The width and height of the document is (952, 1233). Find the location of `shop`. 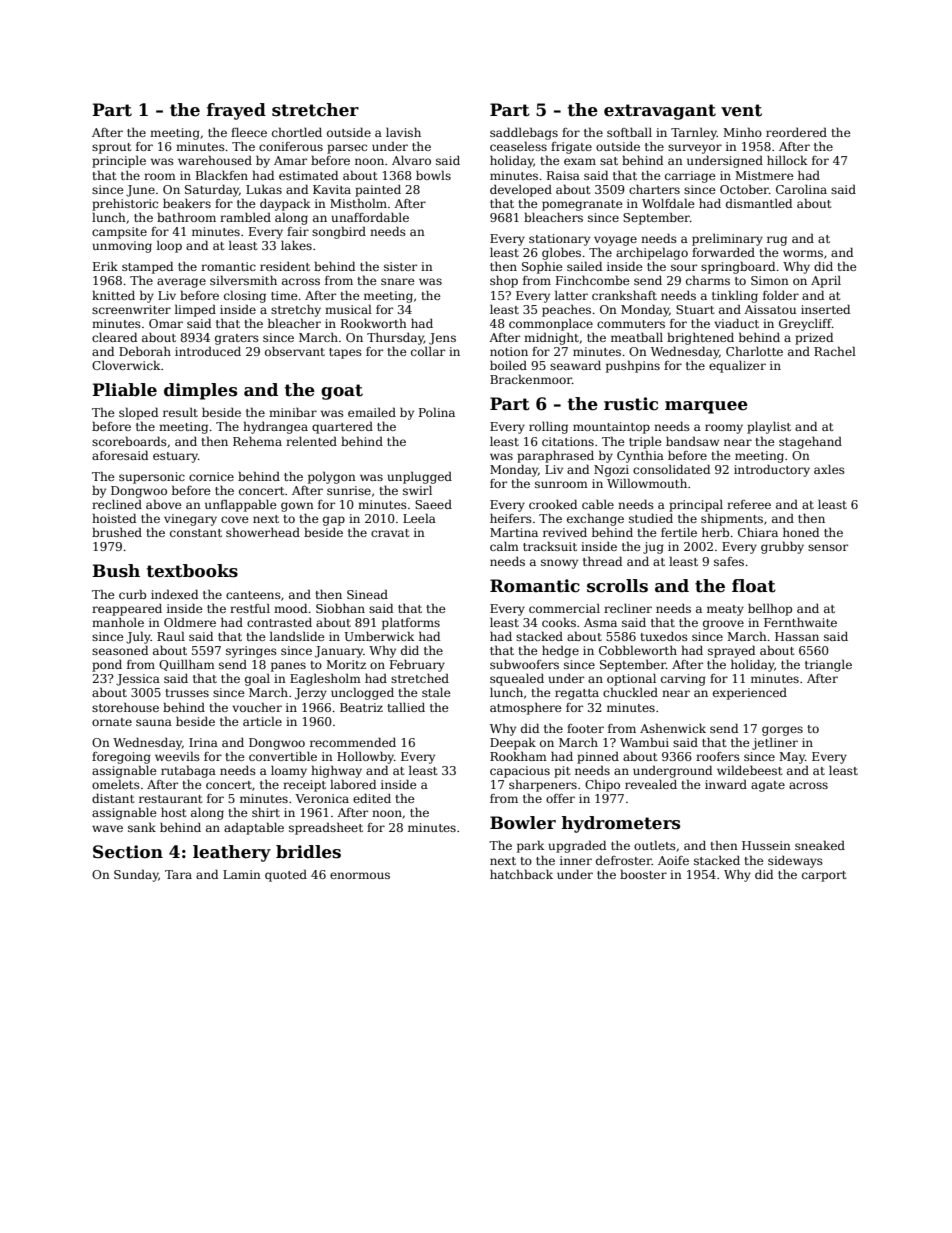

shop is located at coordinates (504, 281).
